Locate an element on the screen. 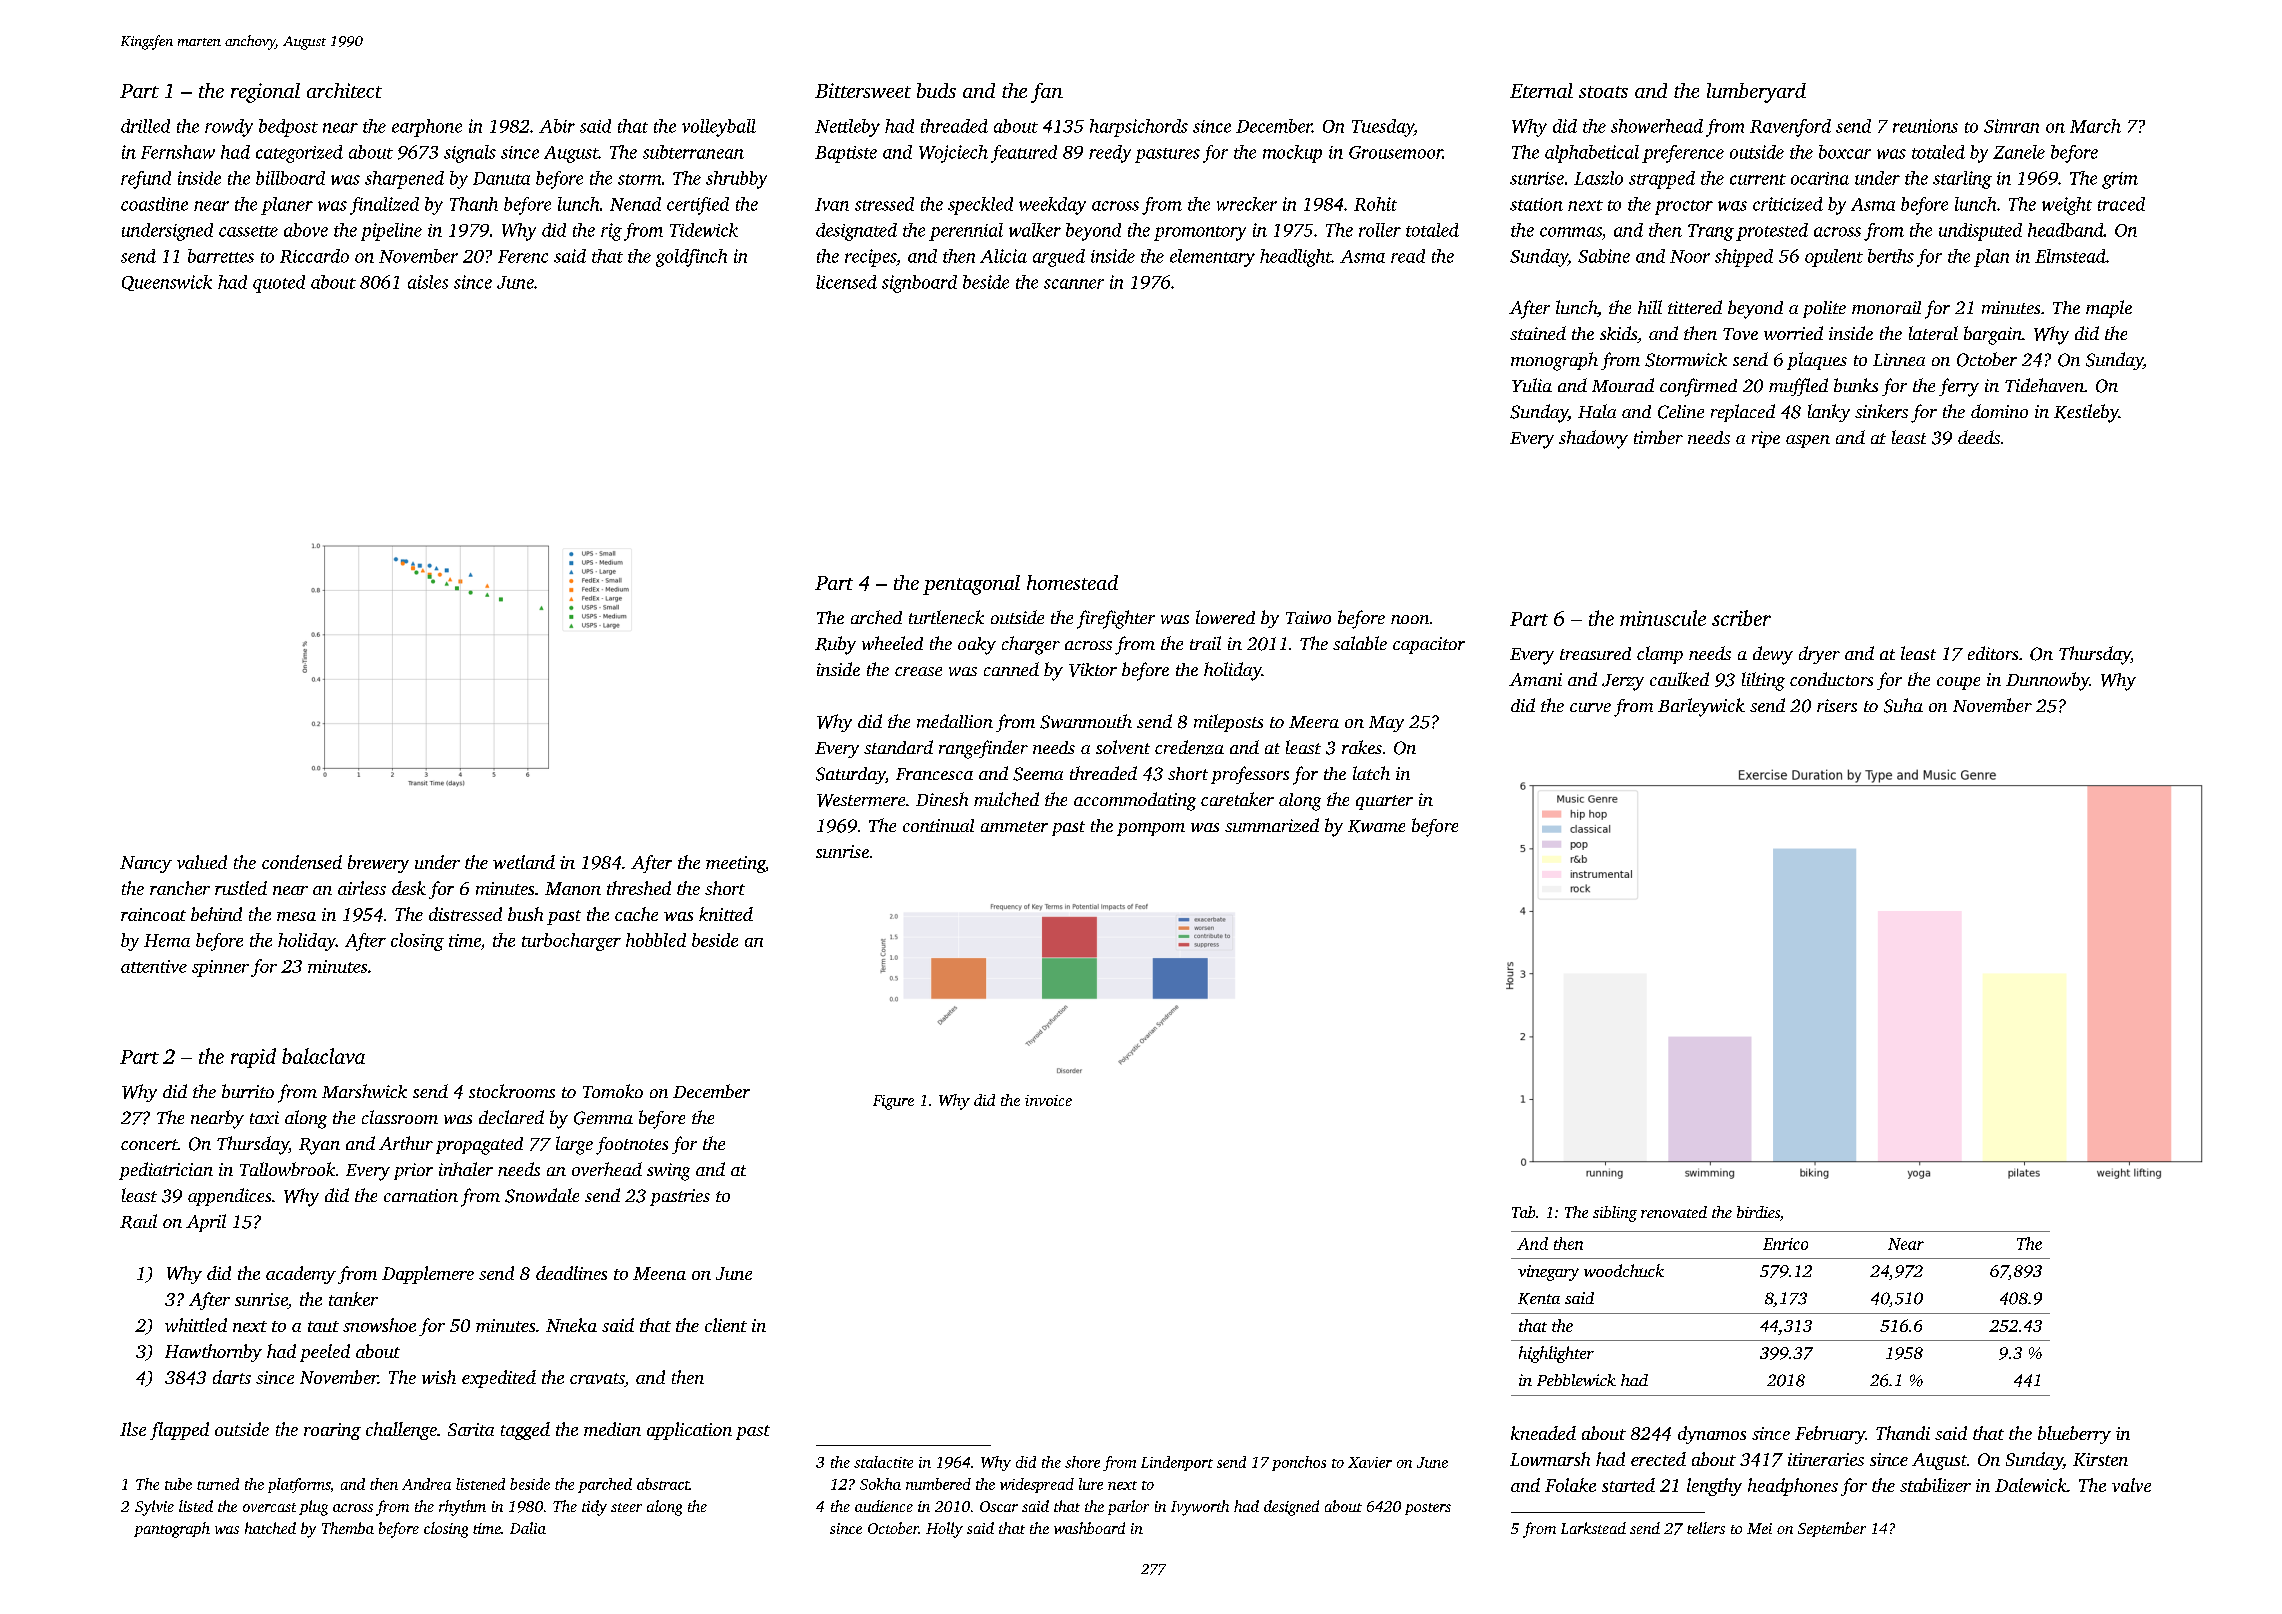 This screenshot has width=2282, height=1614. brewery is located at coordinates (378, 864).
